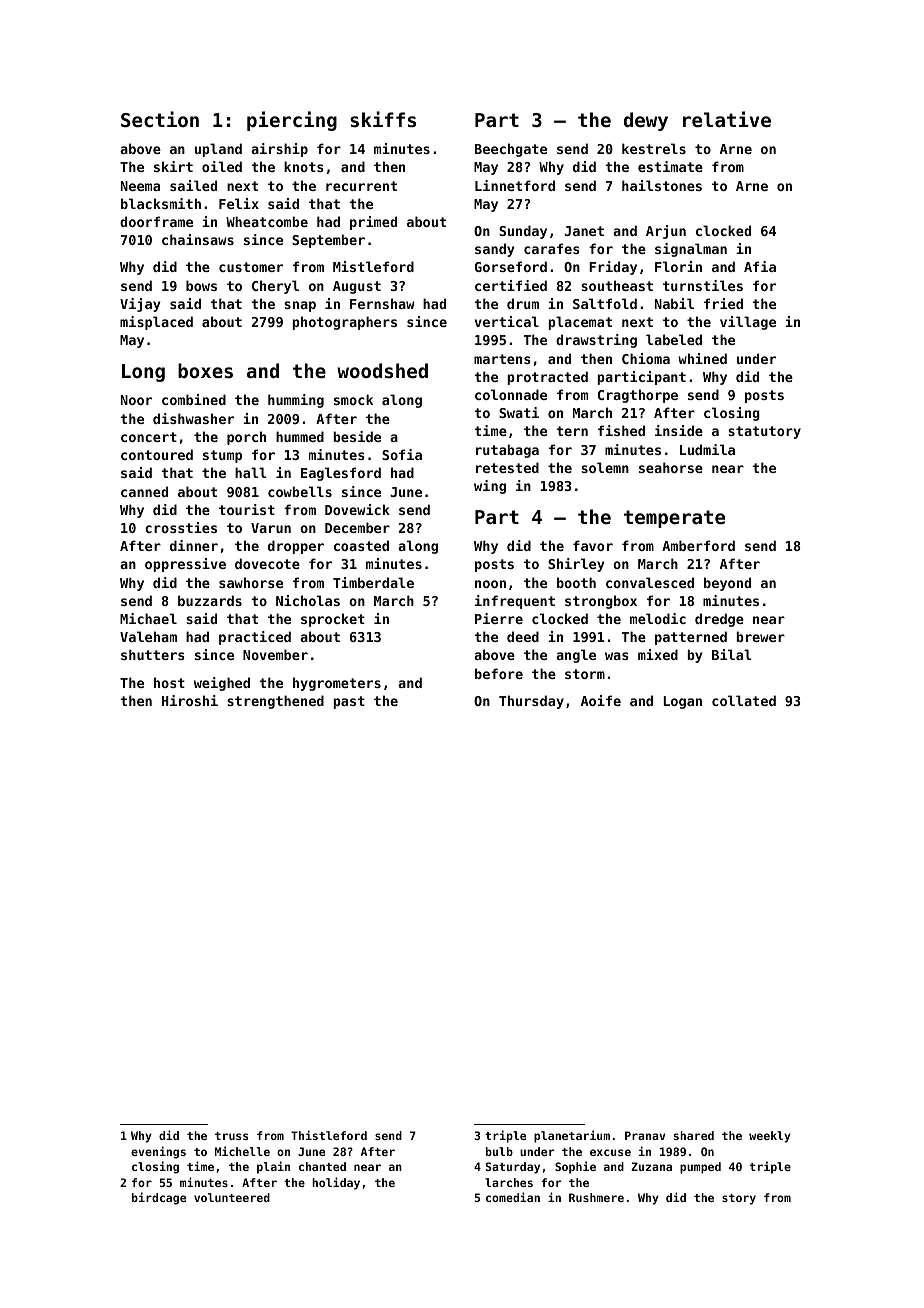  I want to click on village, so click(748, 323).
